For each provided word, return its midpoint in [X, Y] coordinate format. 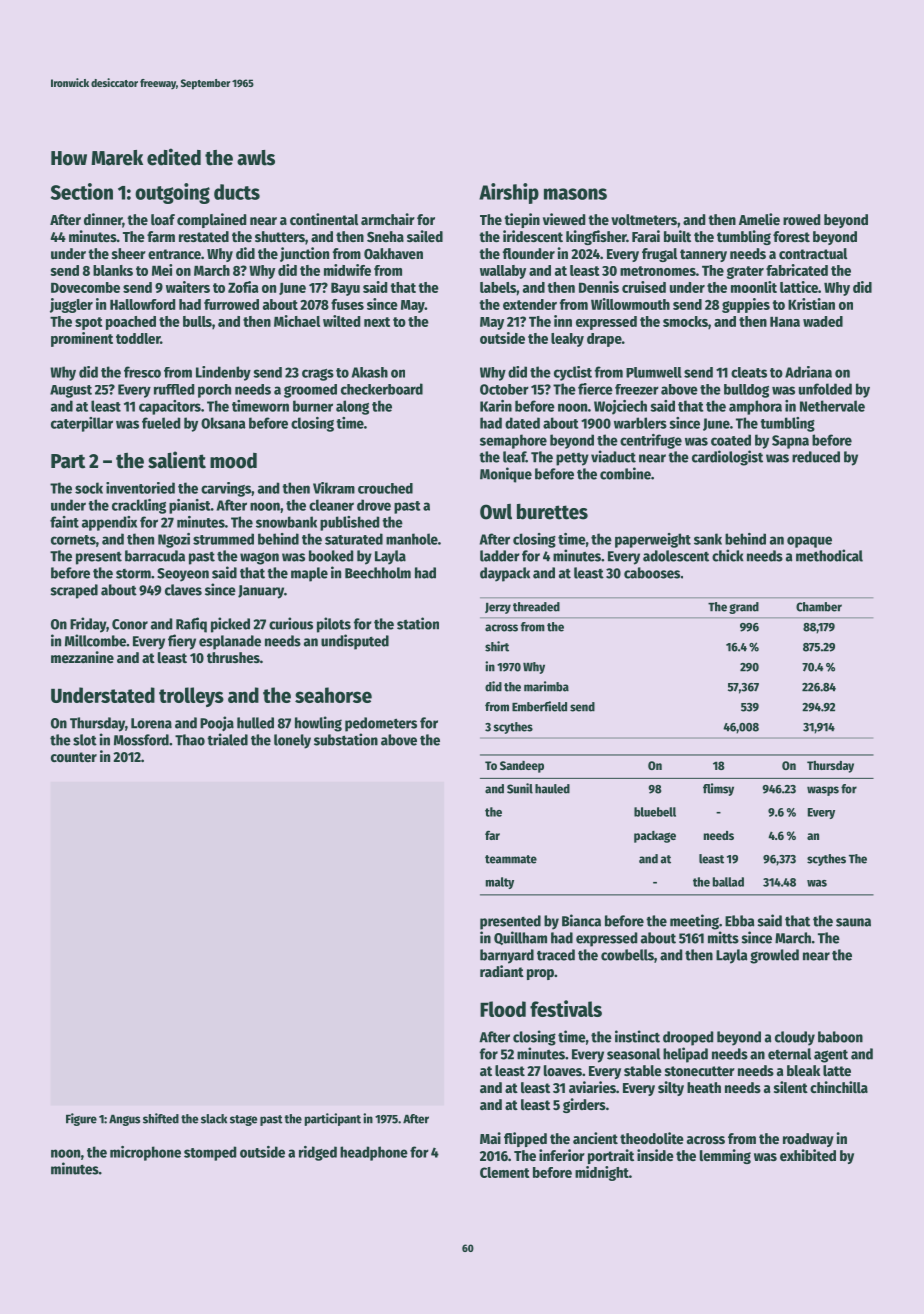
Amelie [759, 219]
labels [498, 287]
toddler [138, 338]
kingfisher [596, 237]
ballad [728, 882]
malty [500, 883]
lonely [292, 741]
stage [243, 1120]
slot [85, 740]
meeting [694, 922]
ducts [237, 192]
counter [74, 757]
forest [791, 236]
